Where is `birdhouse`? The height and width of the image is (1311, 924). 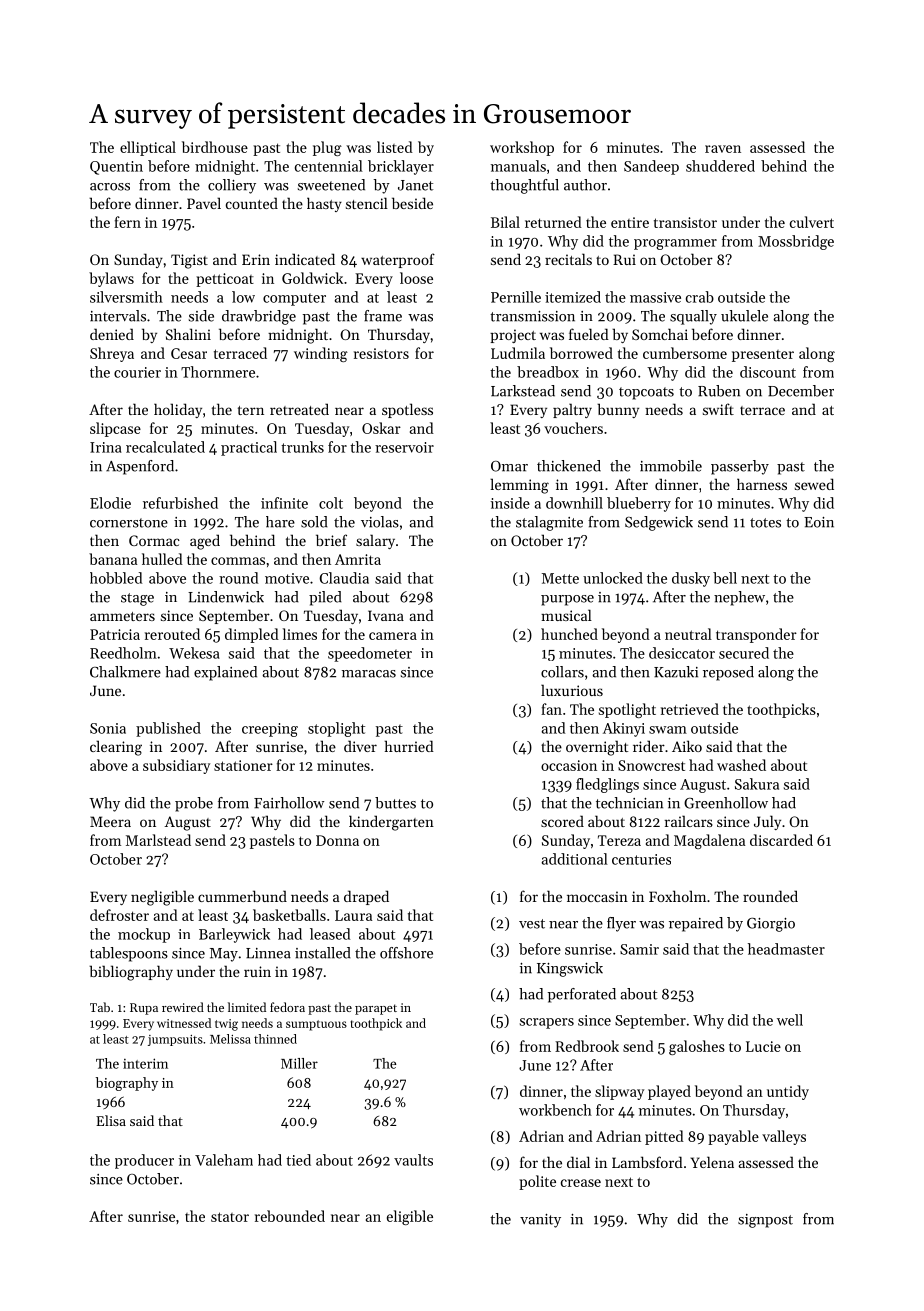
birdhouse is located at coordinates (215, 147).
